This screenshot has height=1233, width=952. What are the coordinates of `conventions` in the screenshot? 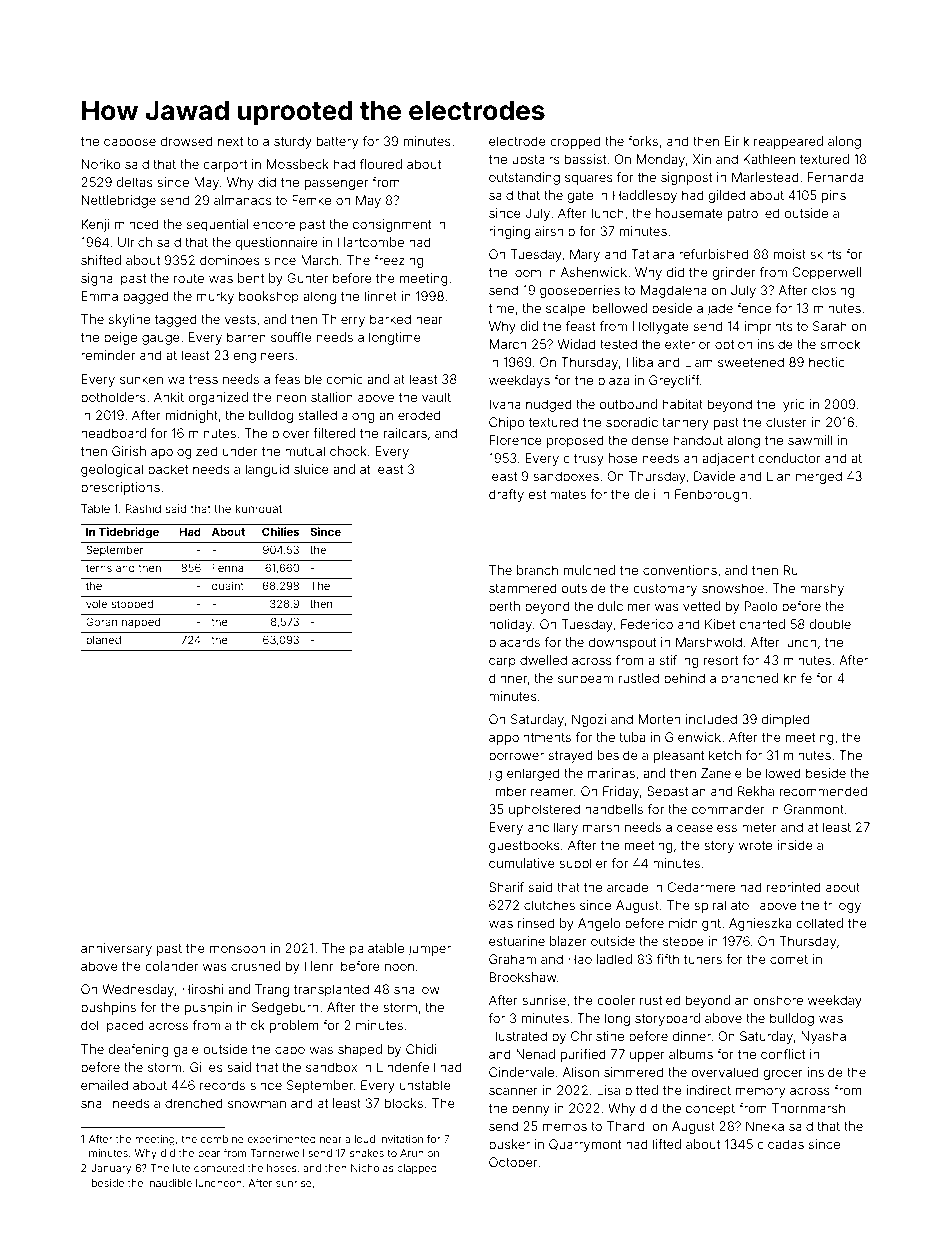 It's located at (680, 570).
